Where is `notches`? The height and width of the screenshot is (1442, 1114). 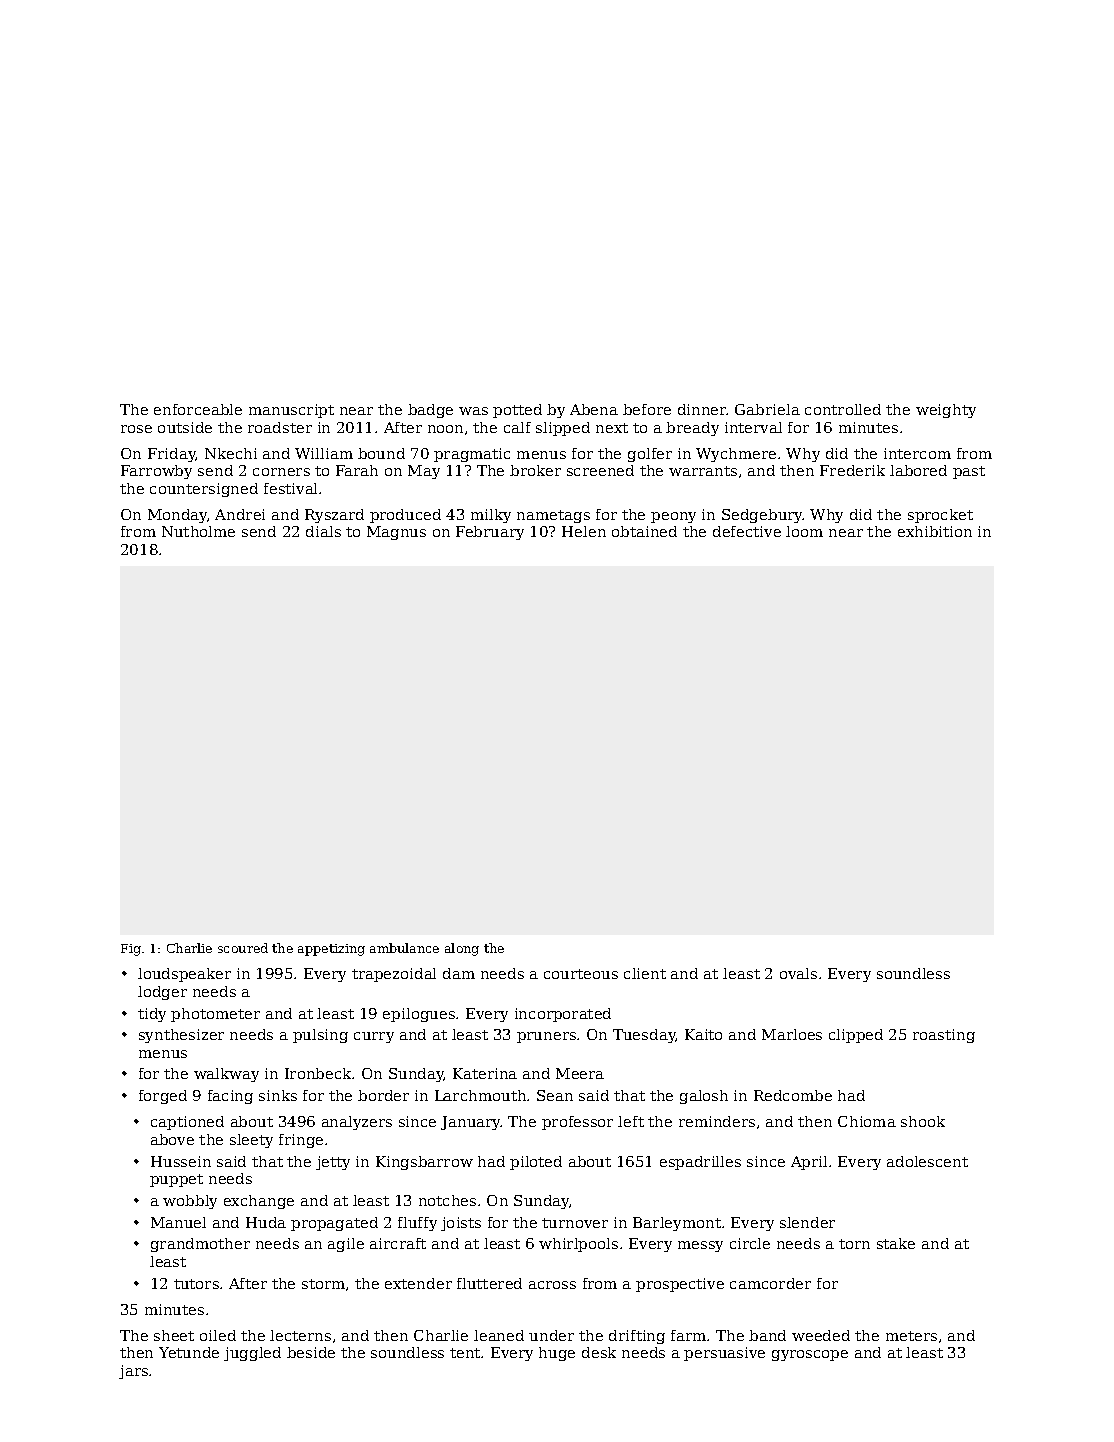 notches is located at coordinates (447, 1200).
